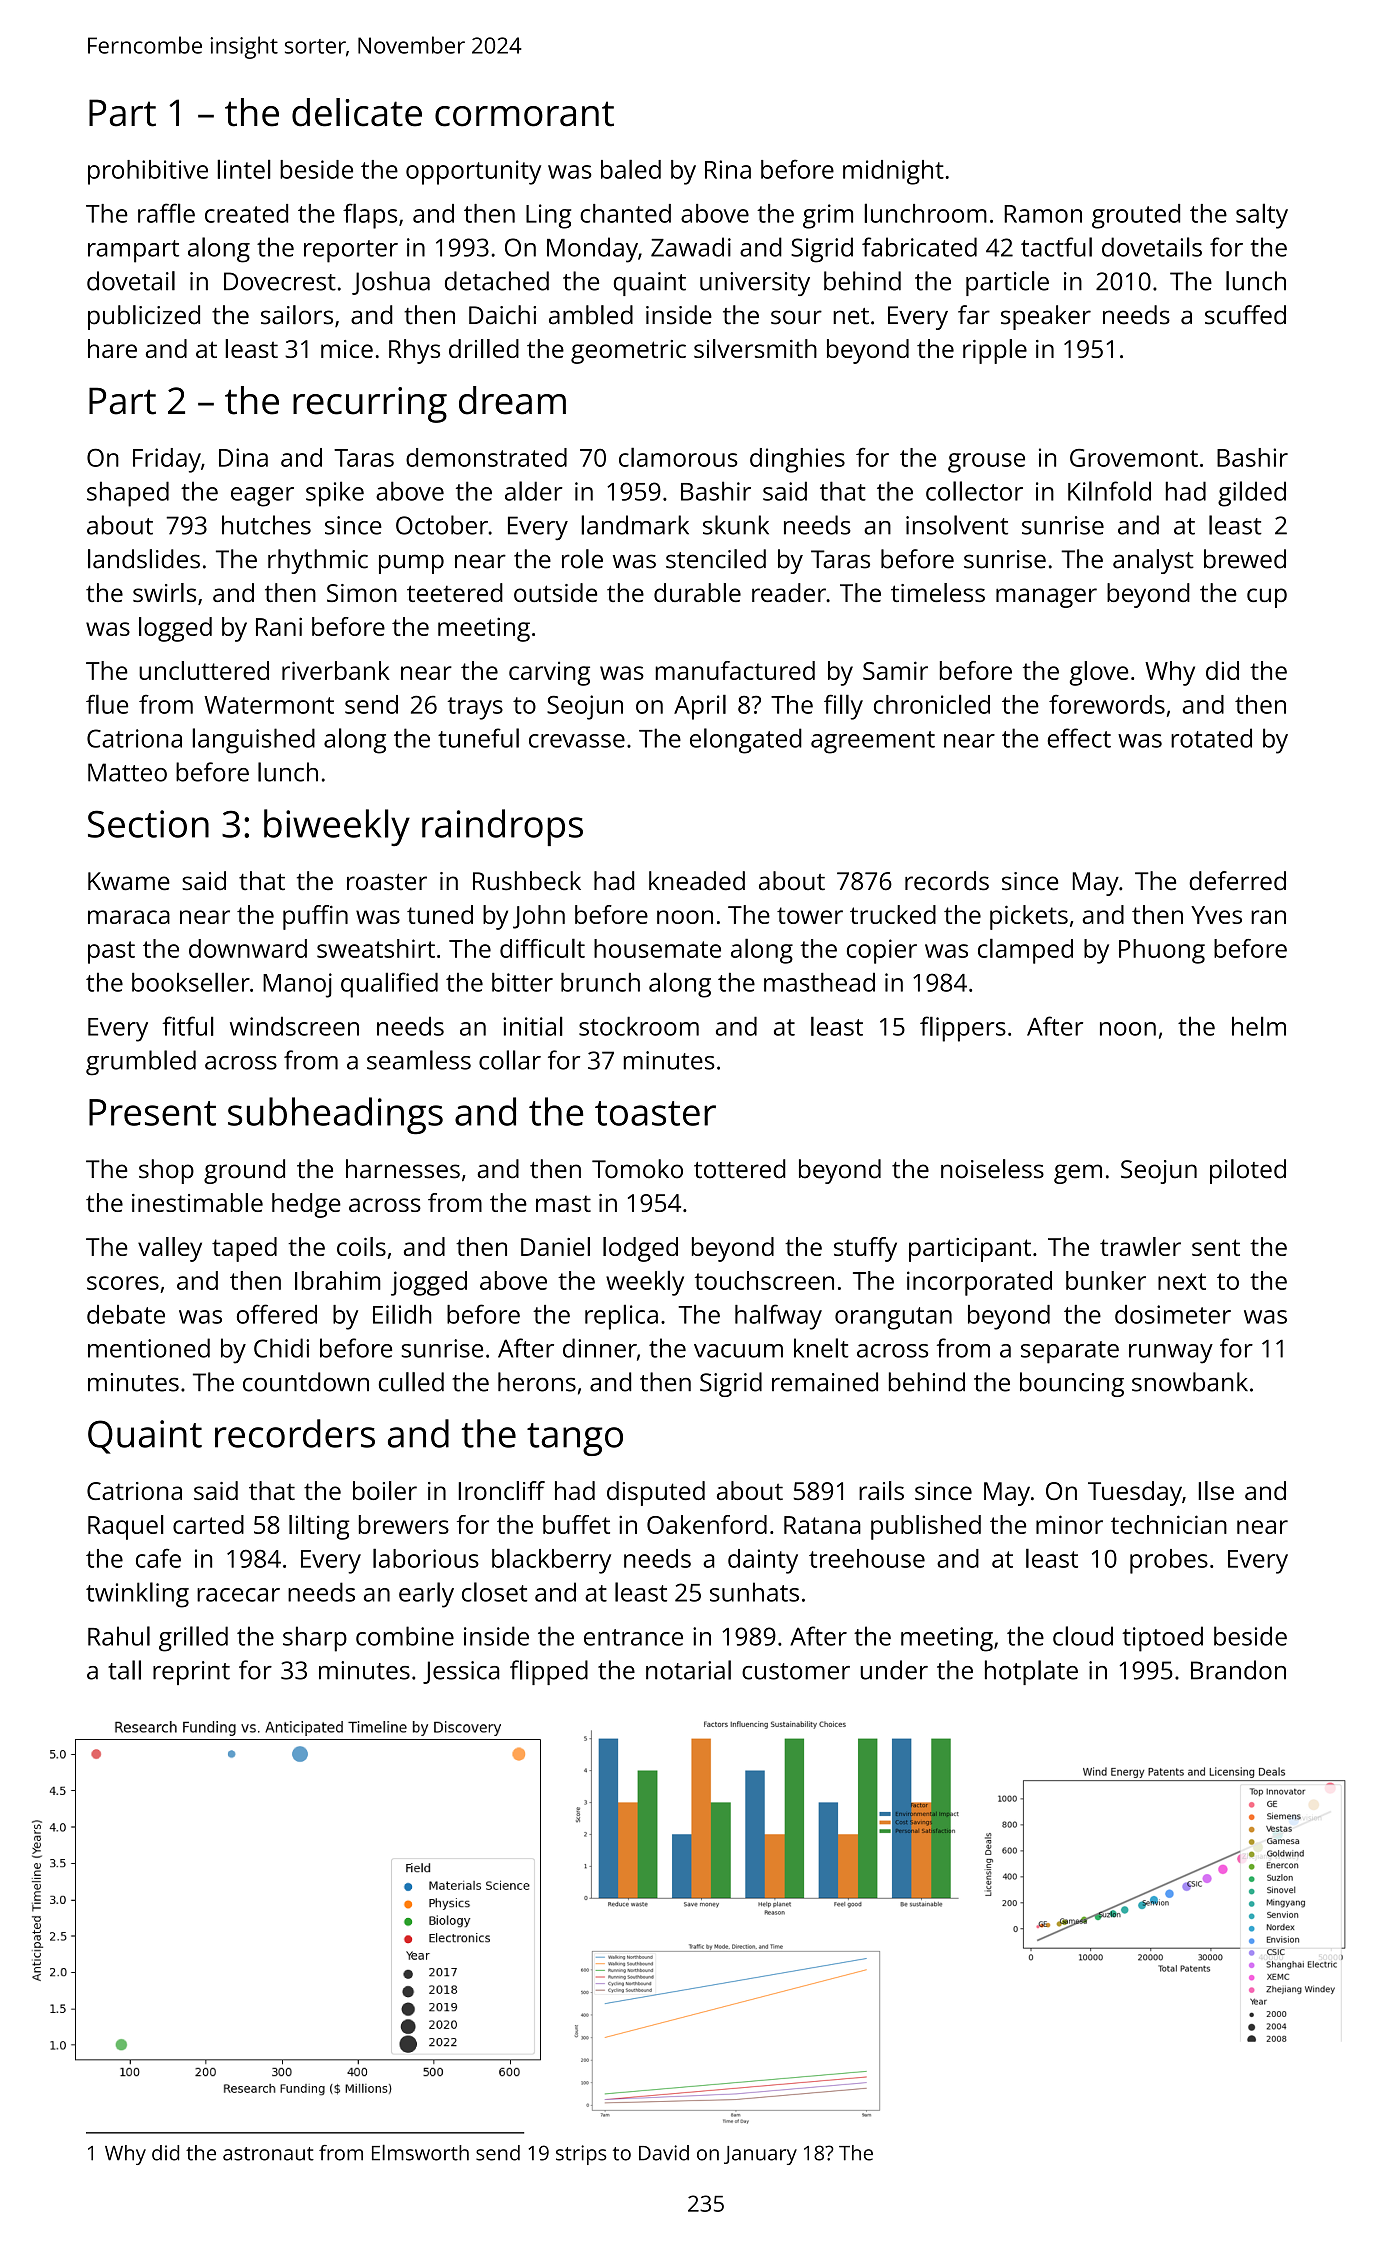  I want to click on hotplate, so click(1031, 1672).
